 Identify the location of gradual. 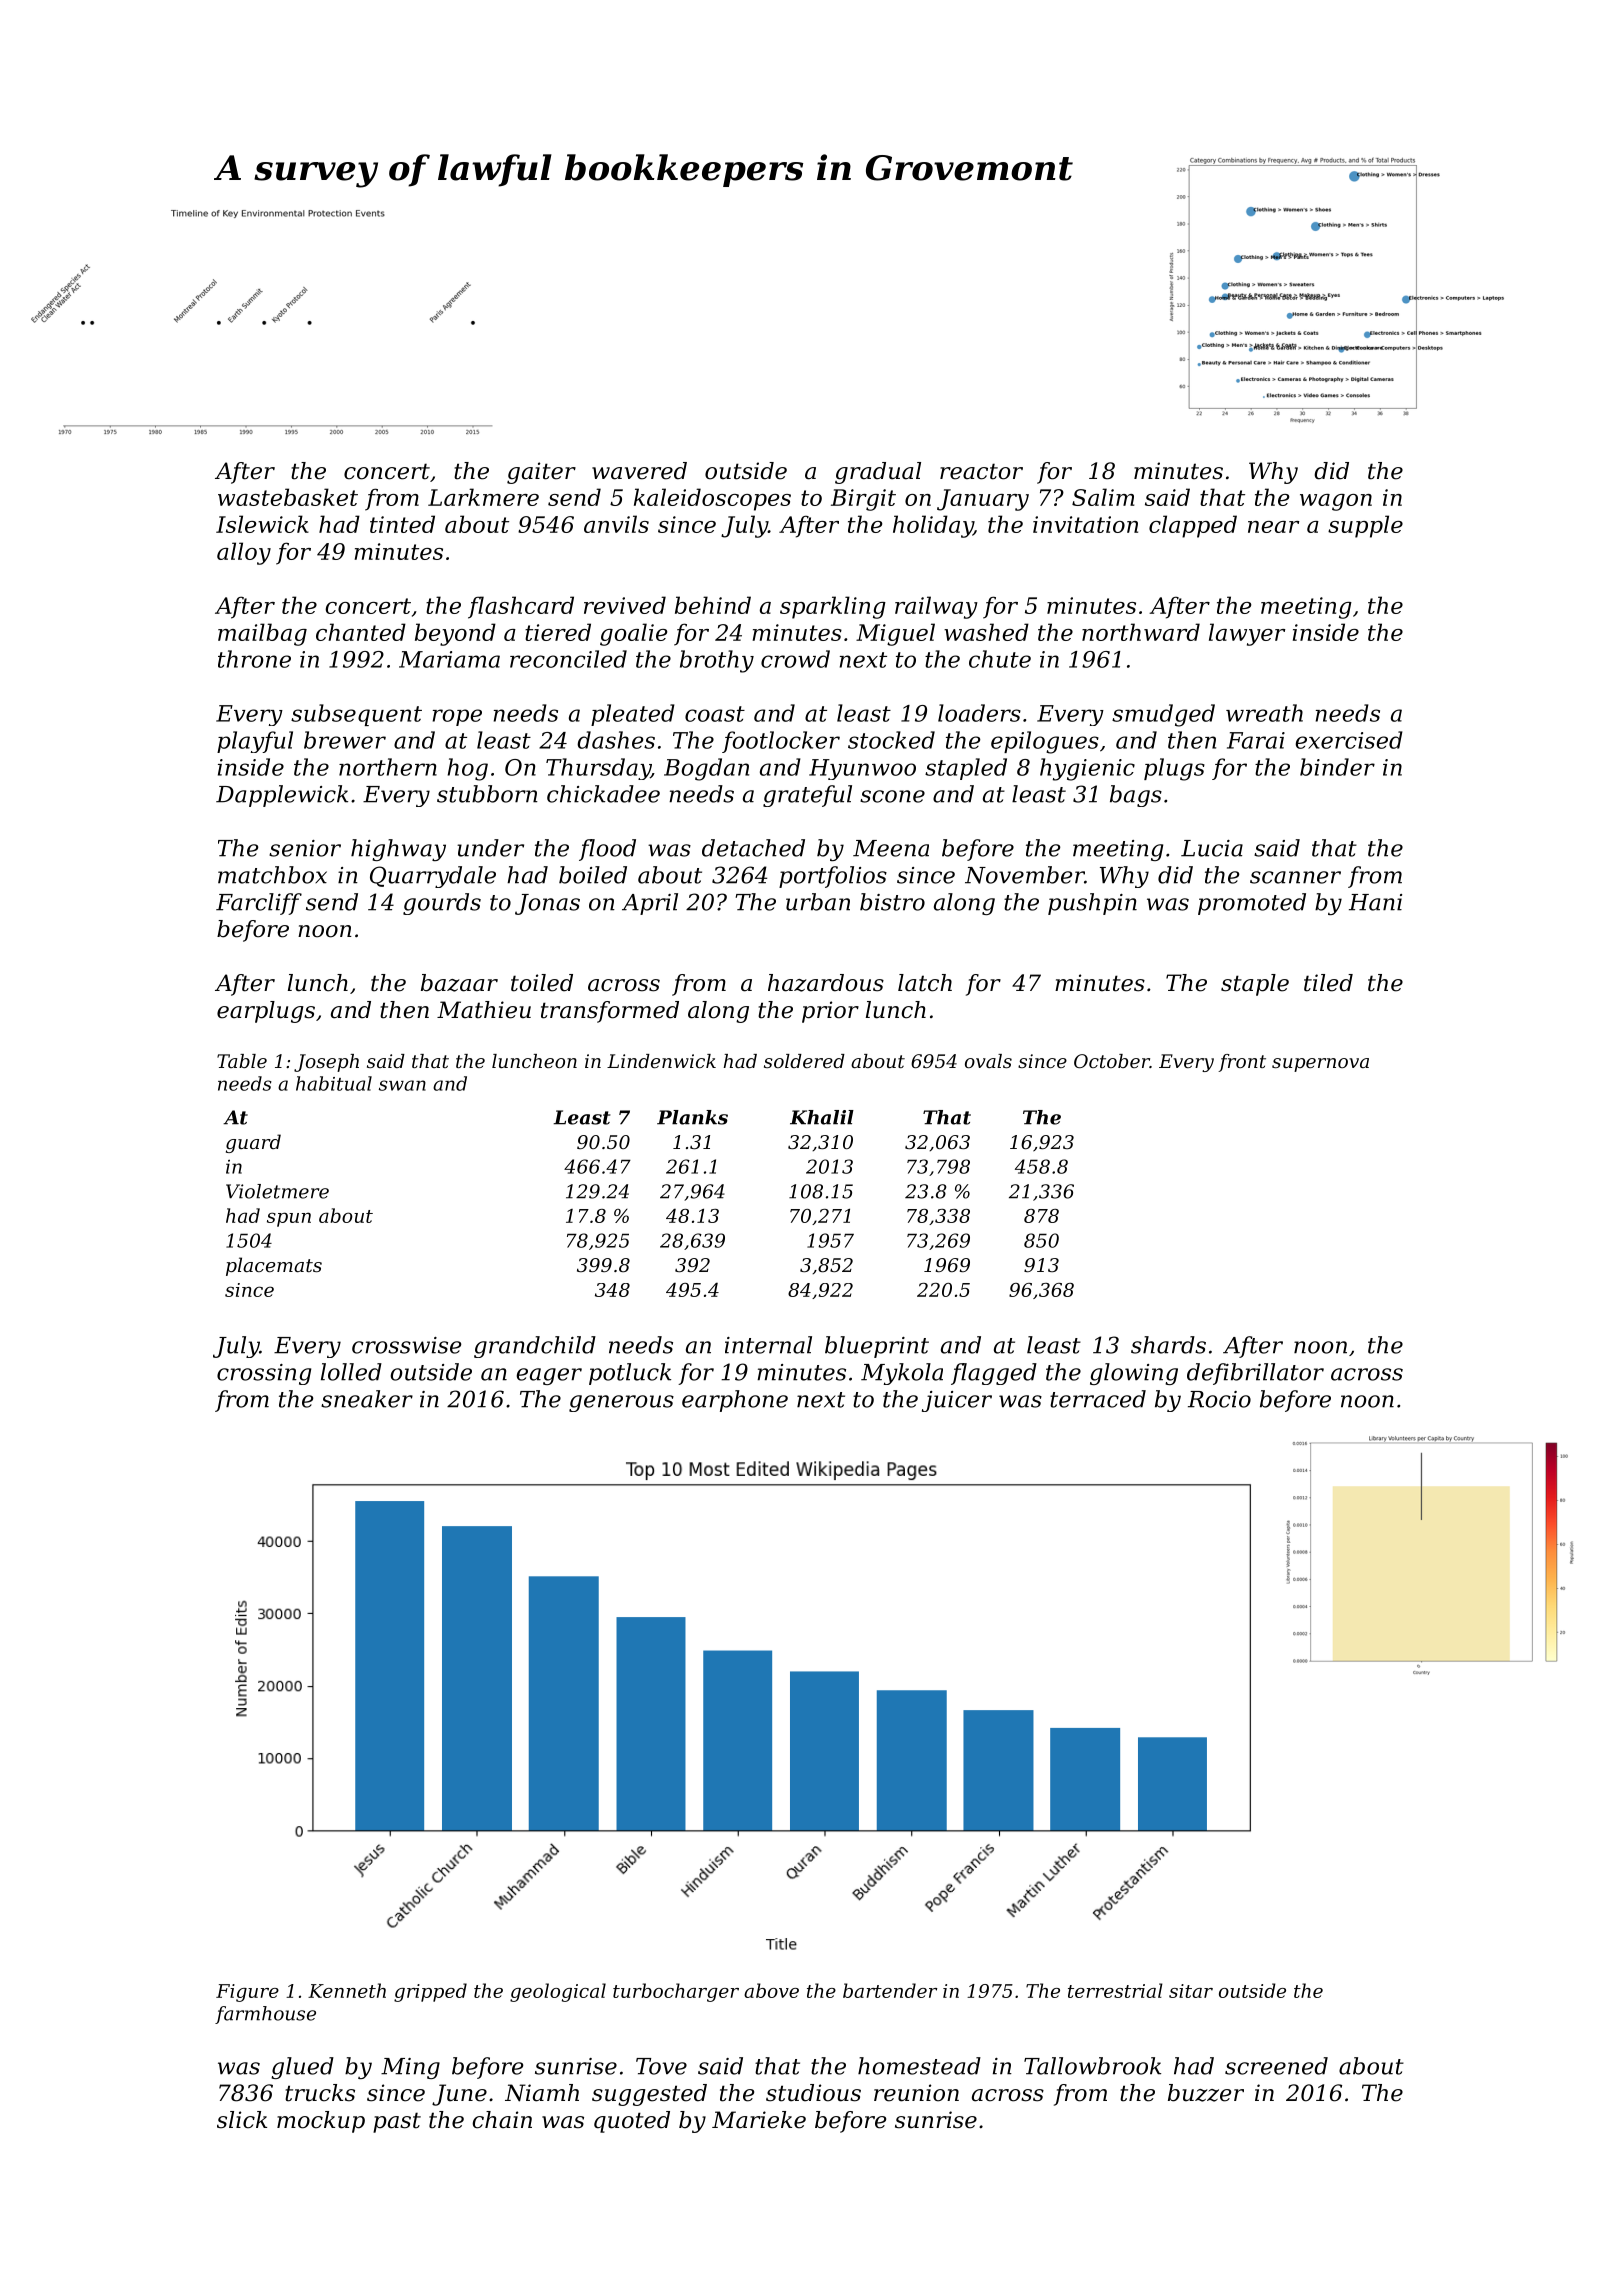
(878, 473).
